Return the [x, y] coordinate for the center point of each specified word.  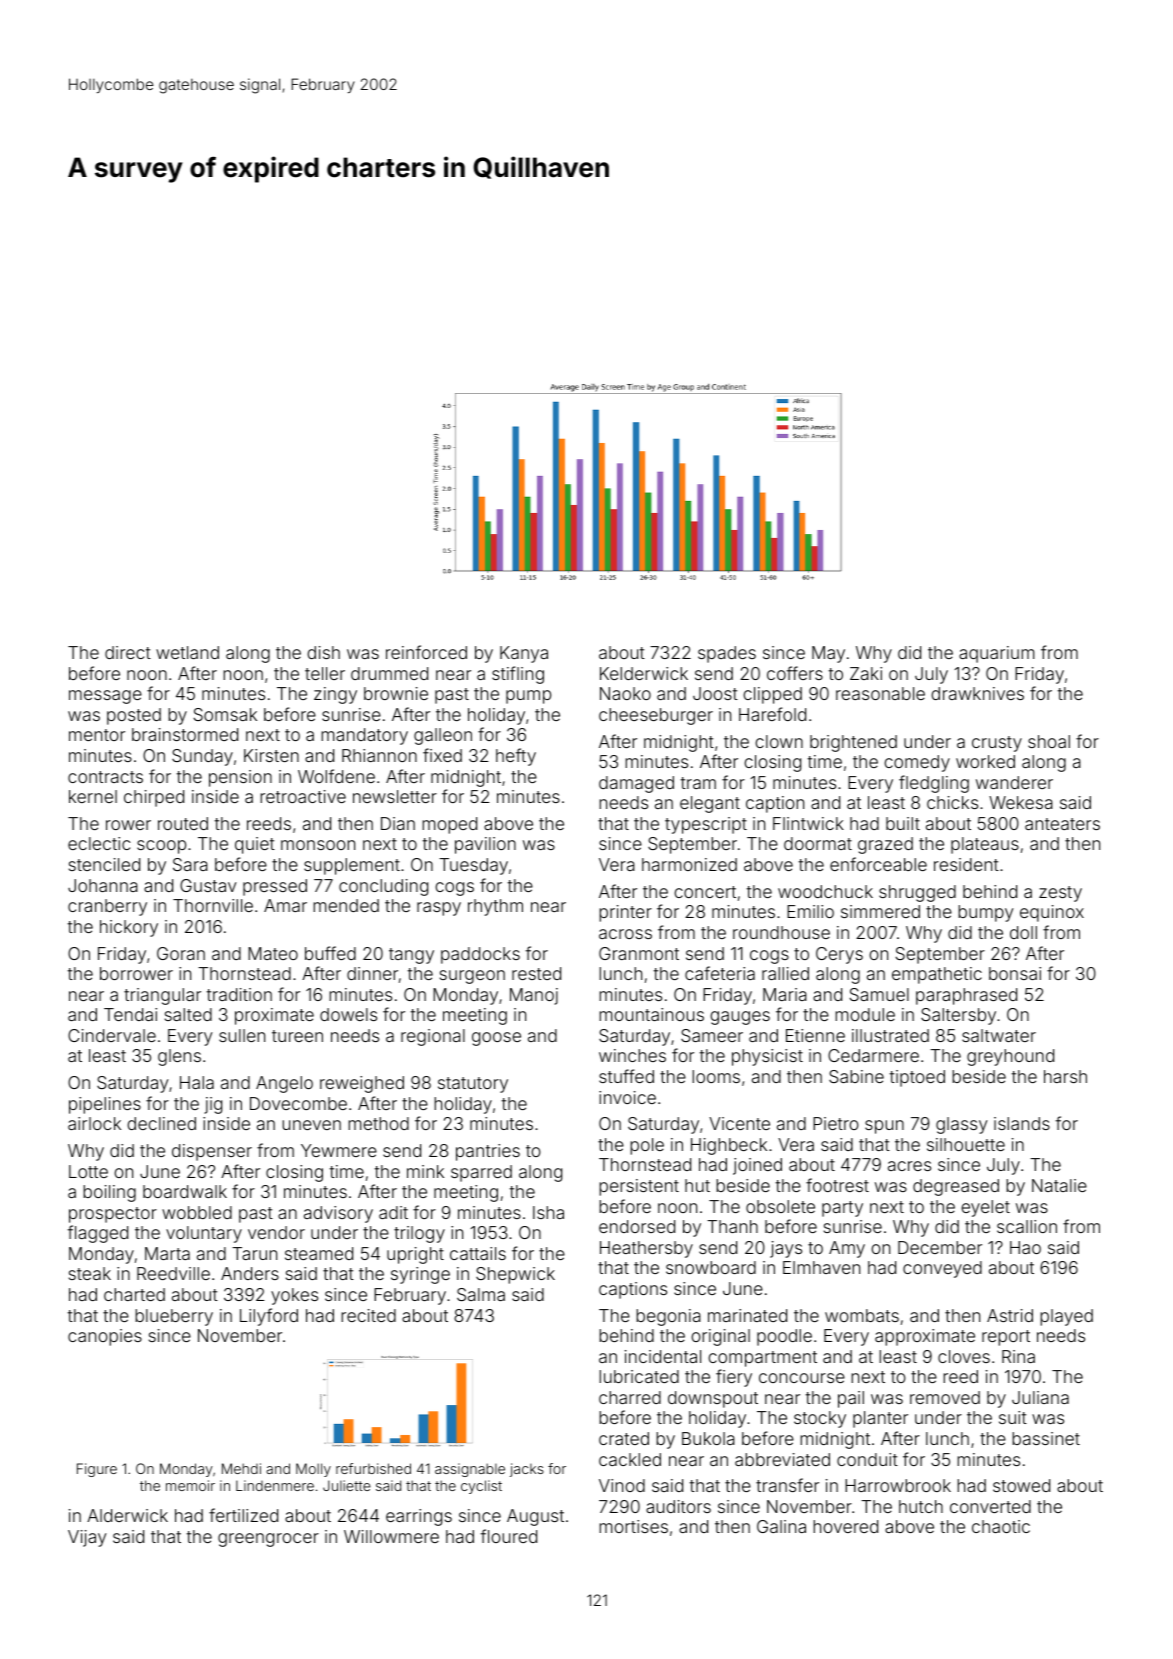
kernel [93, 796]
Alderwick [127, 1515]
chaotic [1001, 1526]
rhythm [495, 907]
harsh [1065, 1076]
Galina [781, 1526]
